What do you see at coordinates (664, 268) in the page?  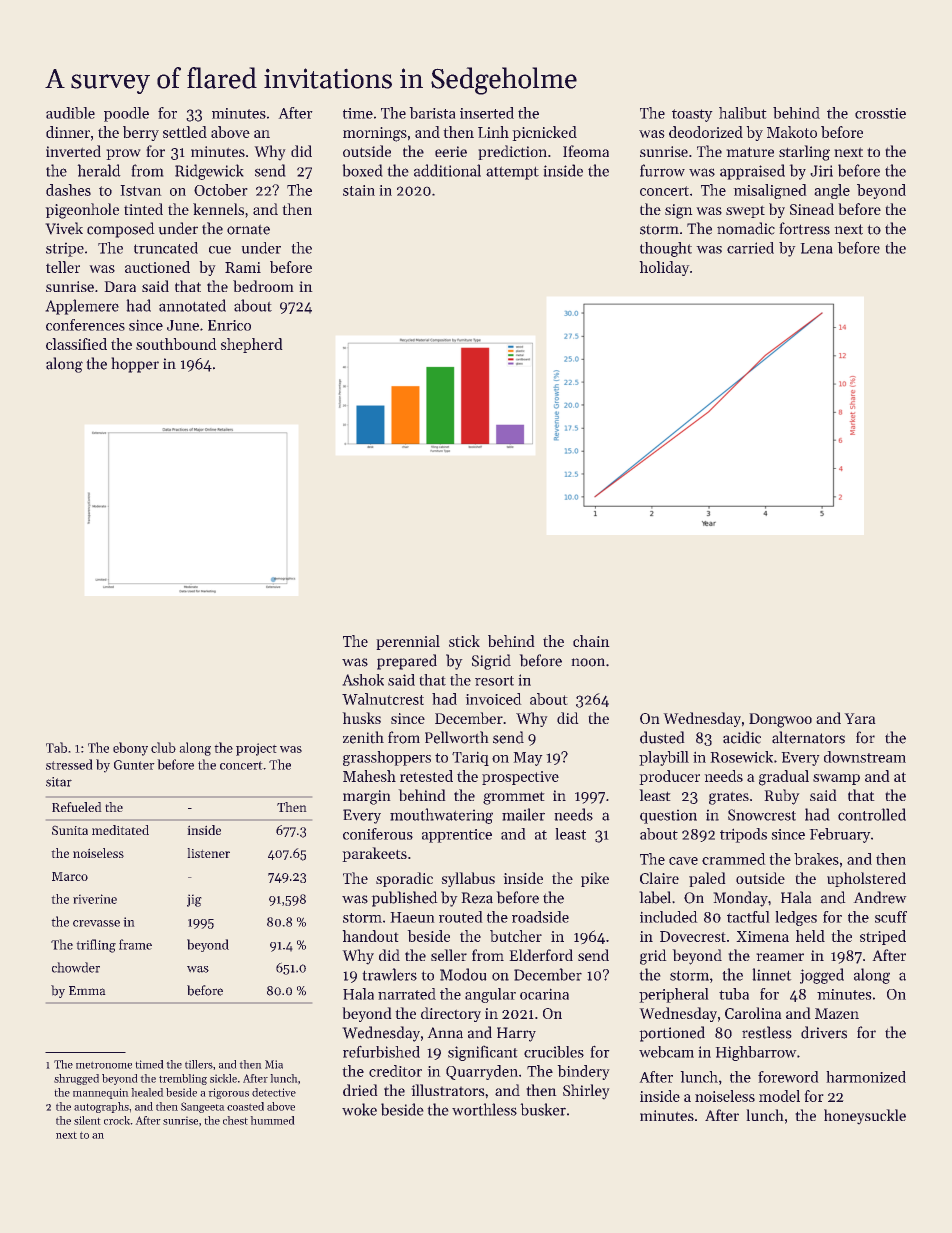 I see `holiday` at bounding box center [664, 268].
